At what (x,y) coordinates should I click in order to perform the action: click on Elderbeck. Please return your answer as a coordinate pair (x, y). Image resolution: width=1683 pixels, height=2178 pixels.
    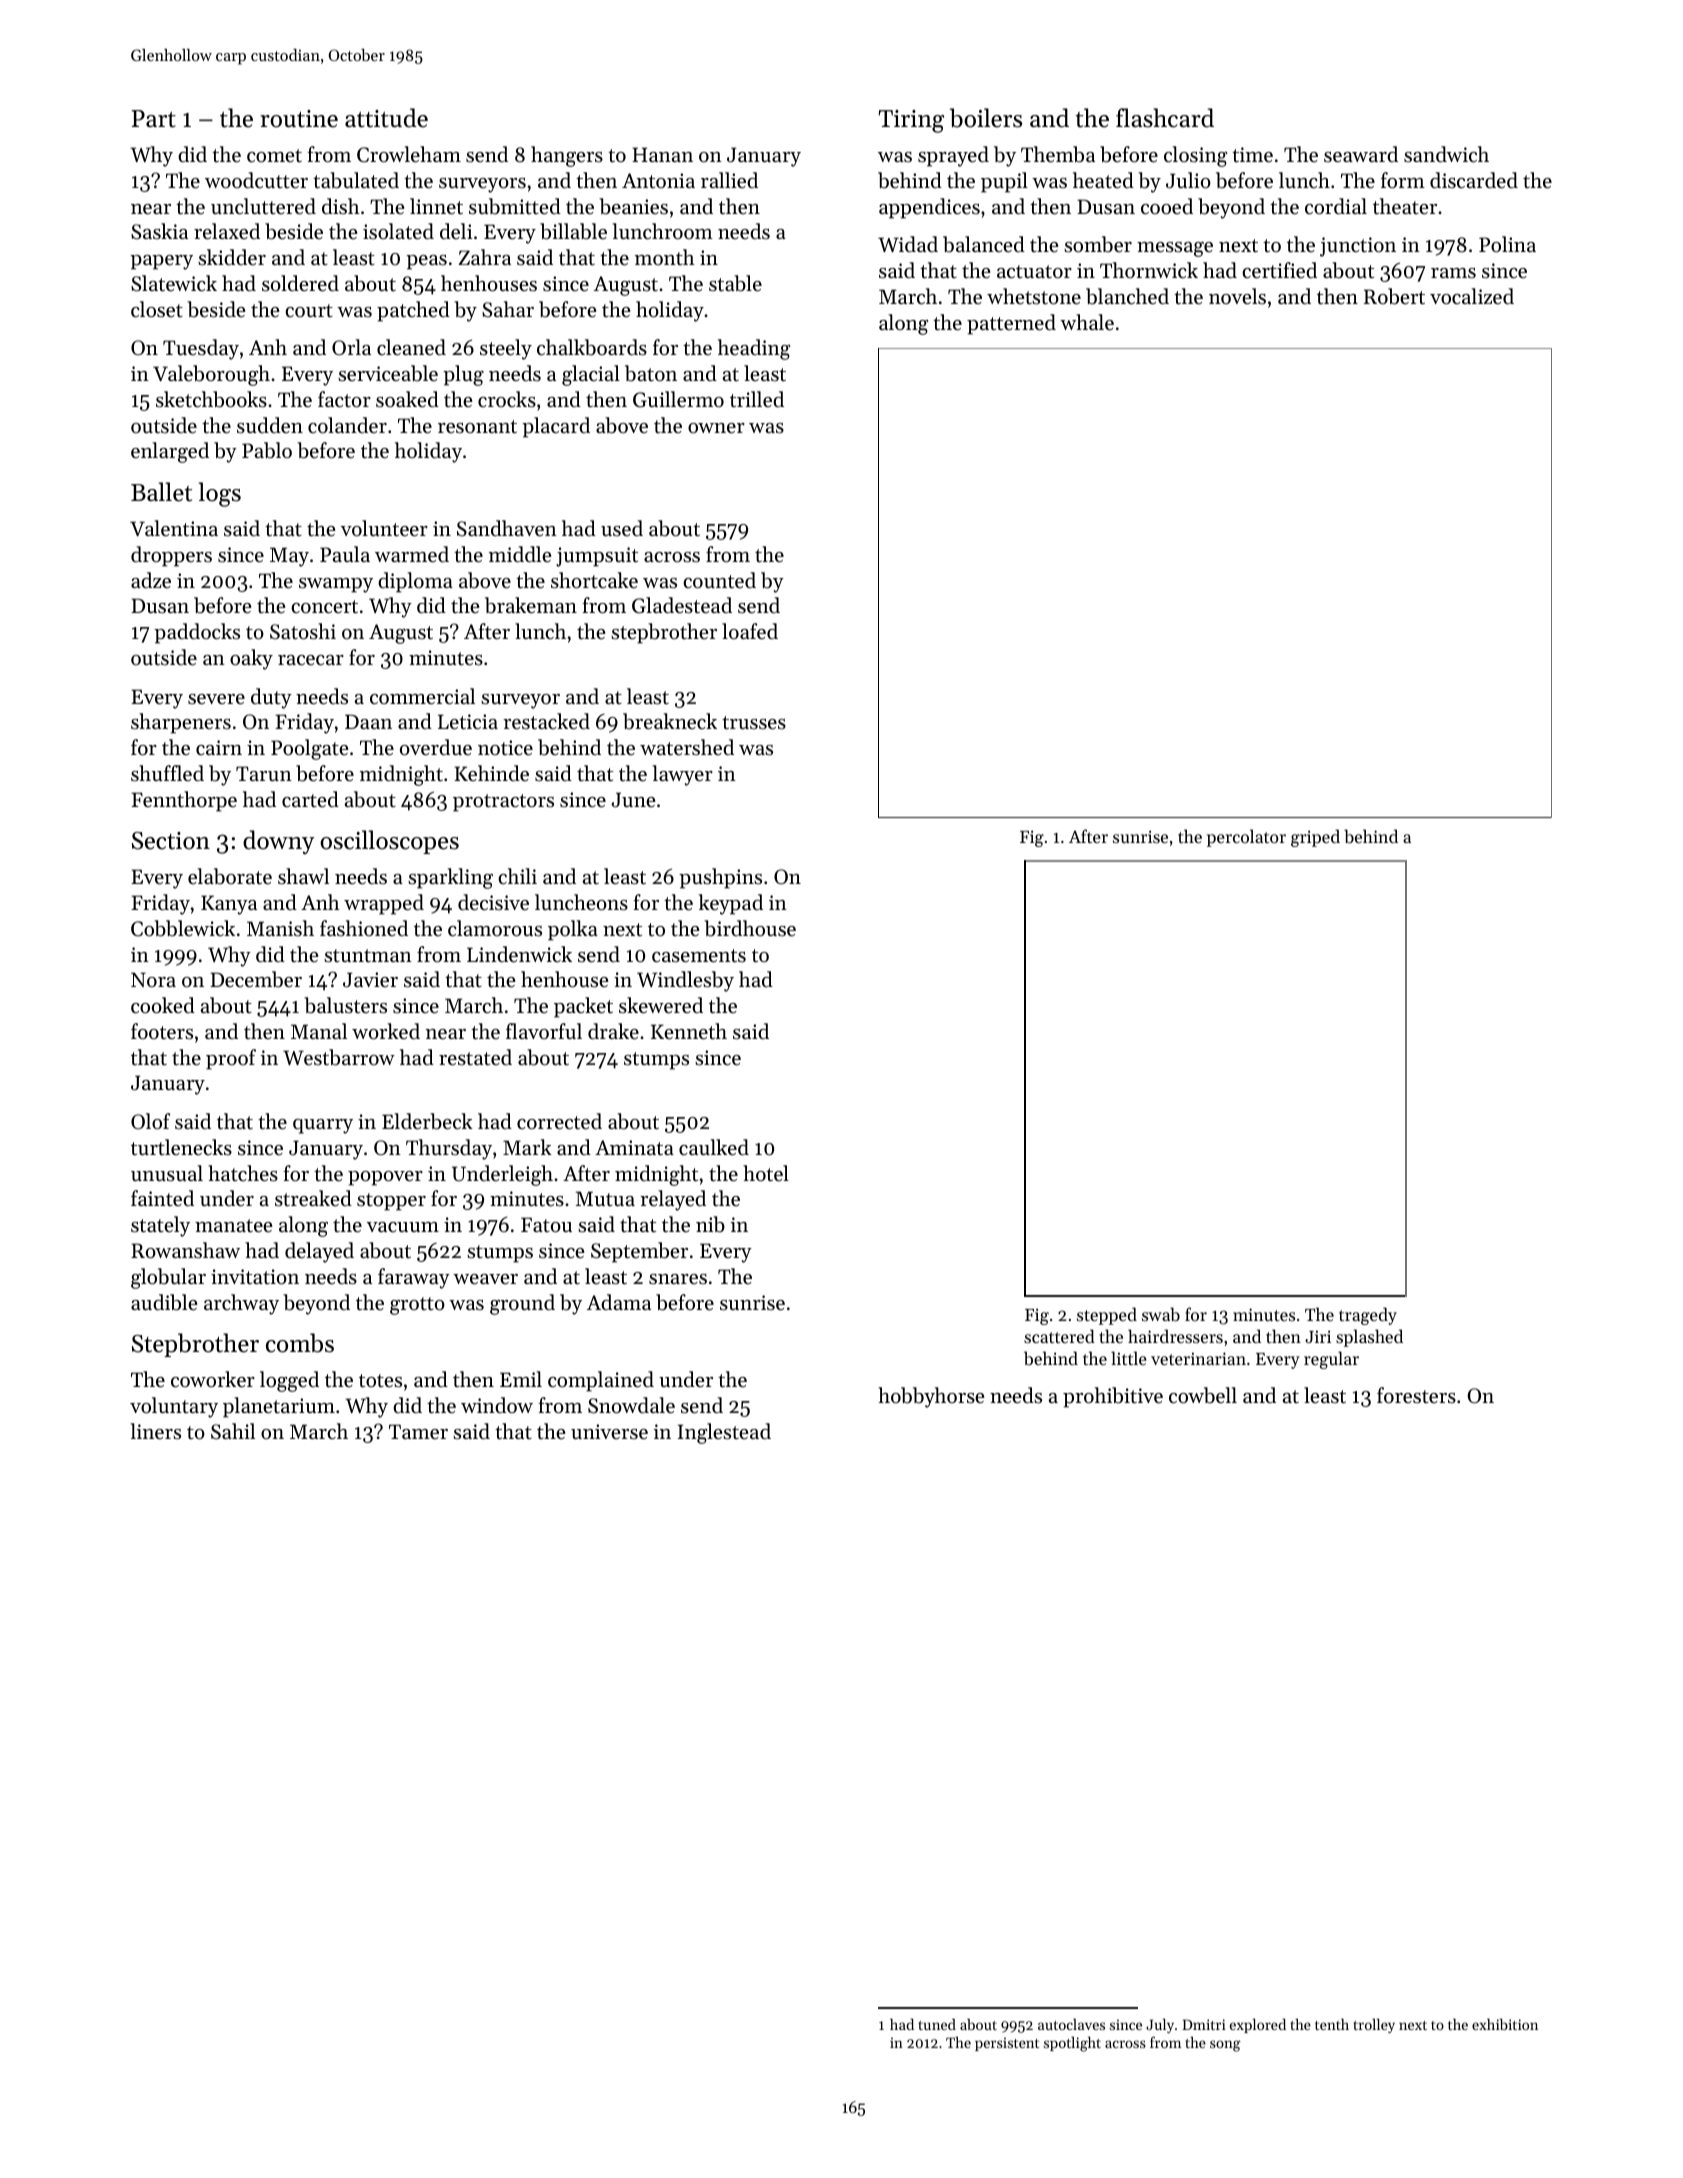
    Looking at the image, I should click on (427, 1121).
